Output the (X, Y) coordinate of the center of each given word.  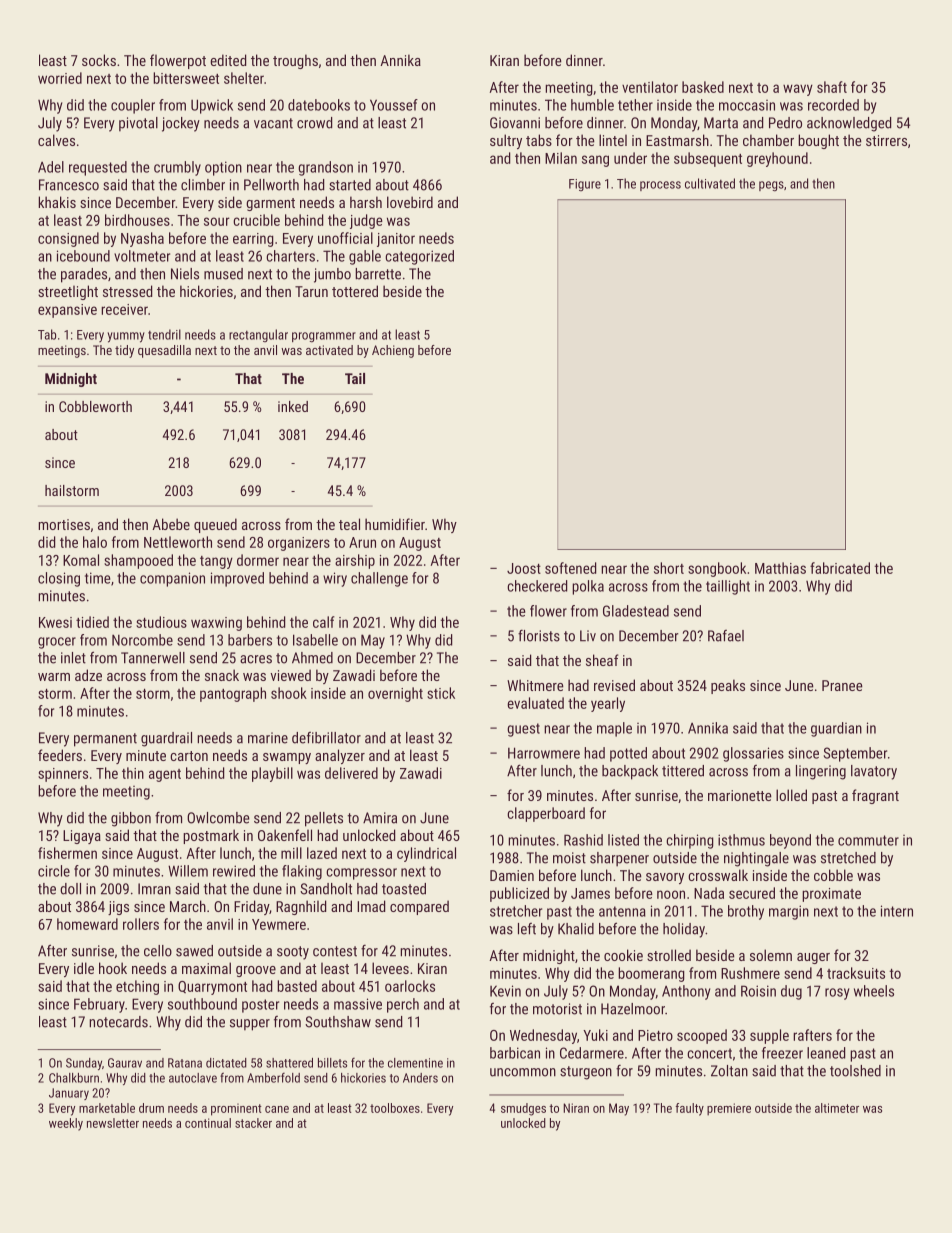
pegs (771, 186)
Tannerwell (153, 658)
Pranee (842, 685)
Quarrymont (212, 988)
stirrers (886, 140)
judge (366, 221)
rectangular (258, 335)
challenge (379, 579)
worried (60, 78)
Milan (561, 158)
